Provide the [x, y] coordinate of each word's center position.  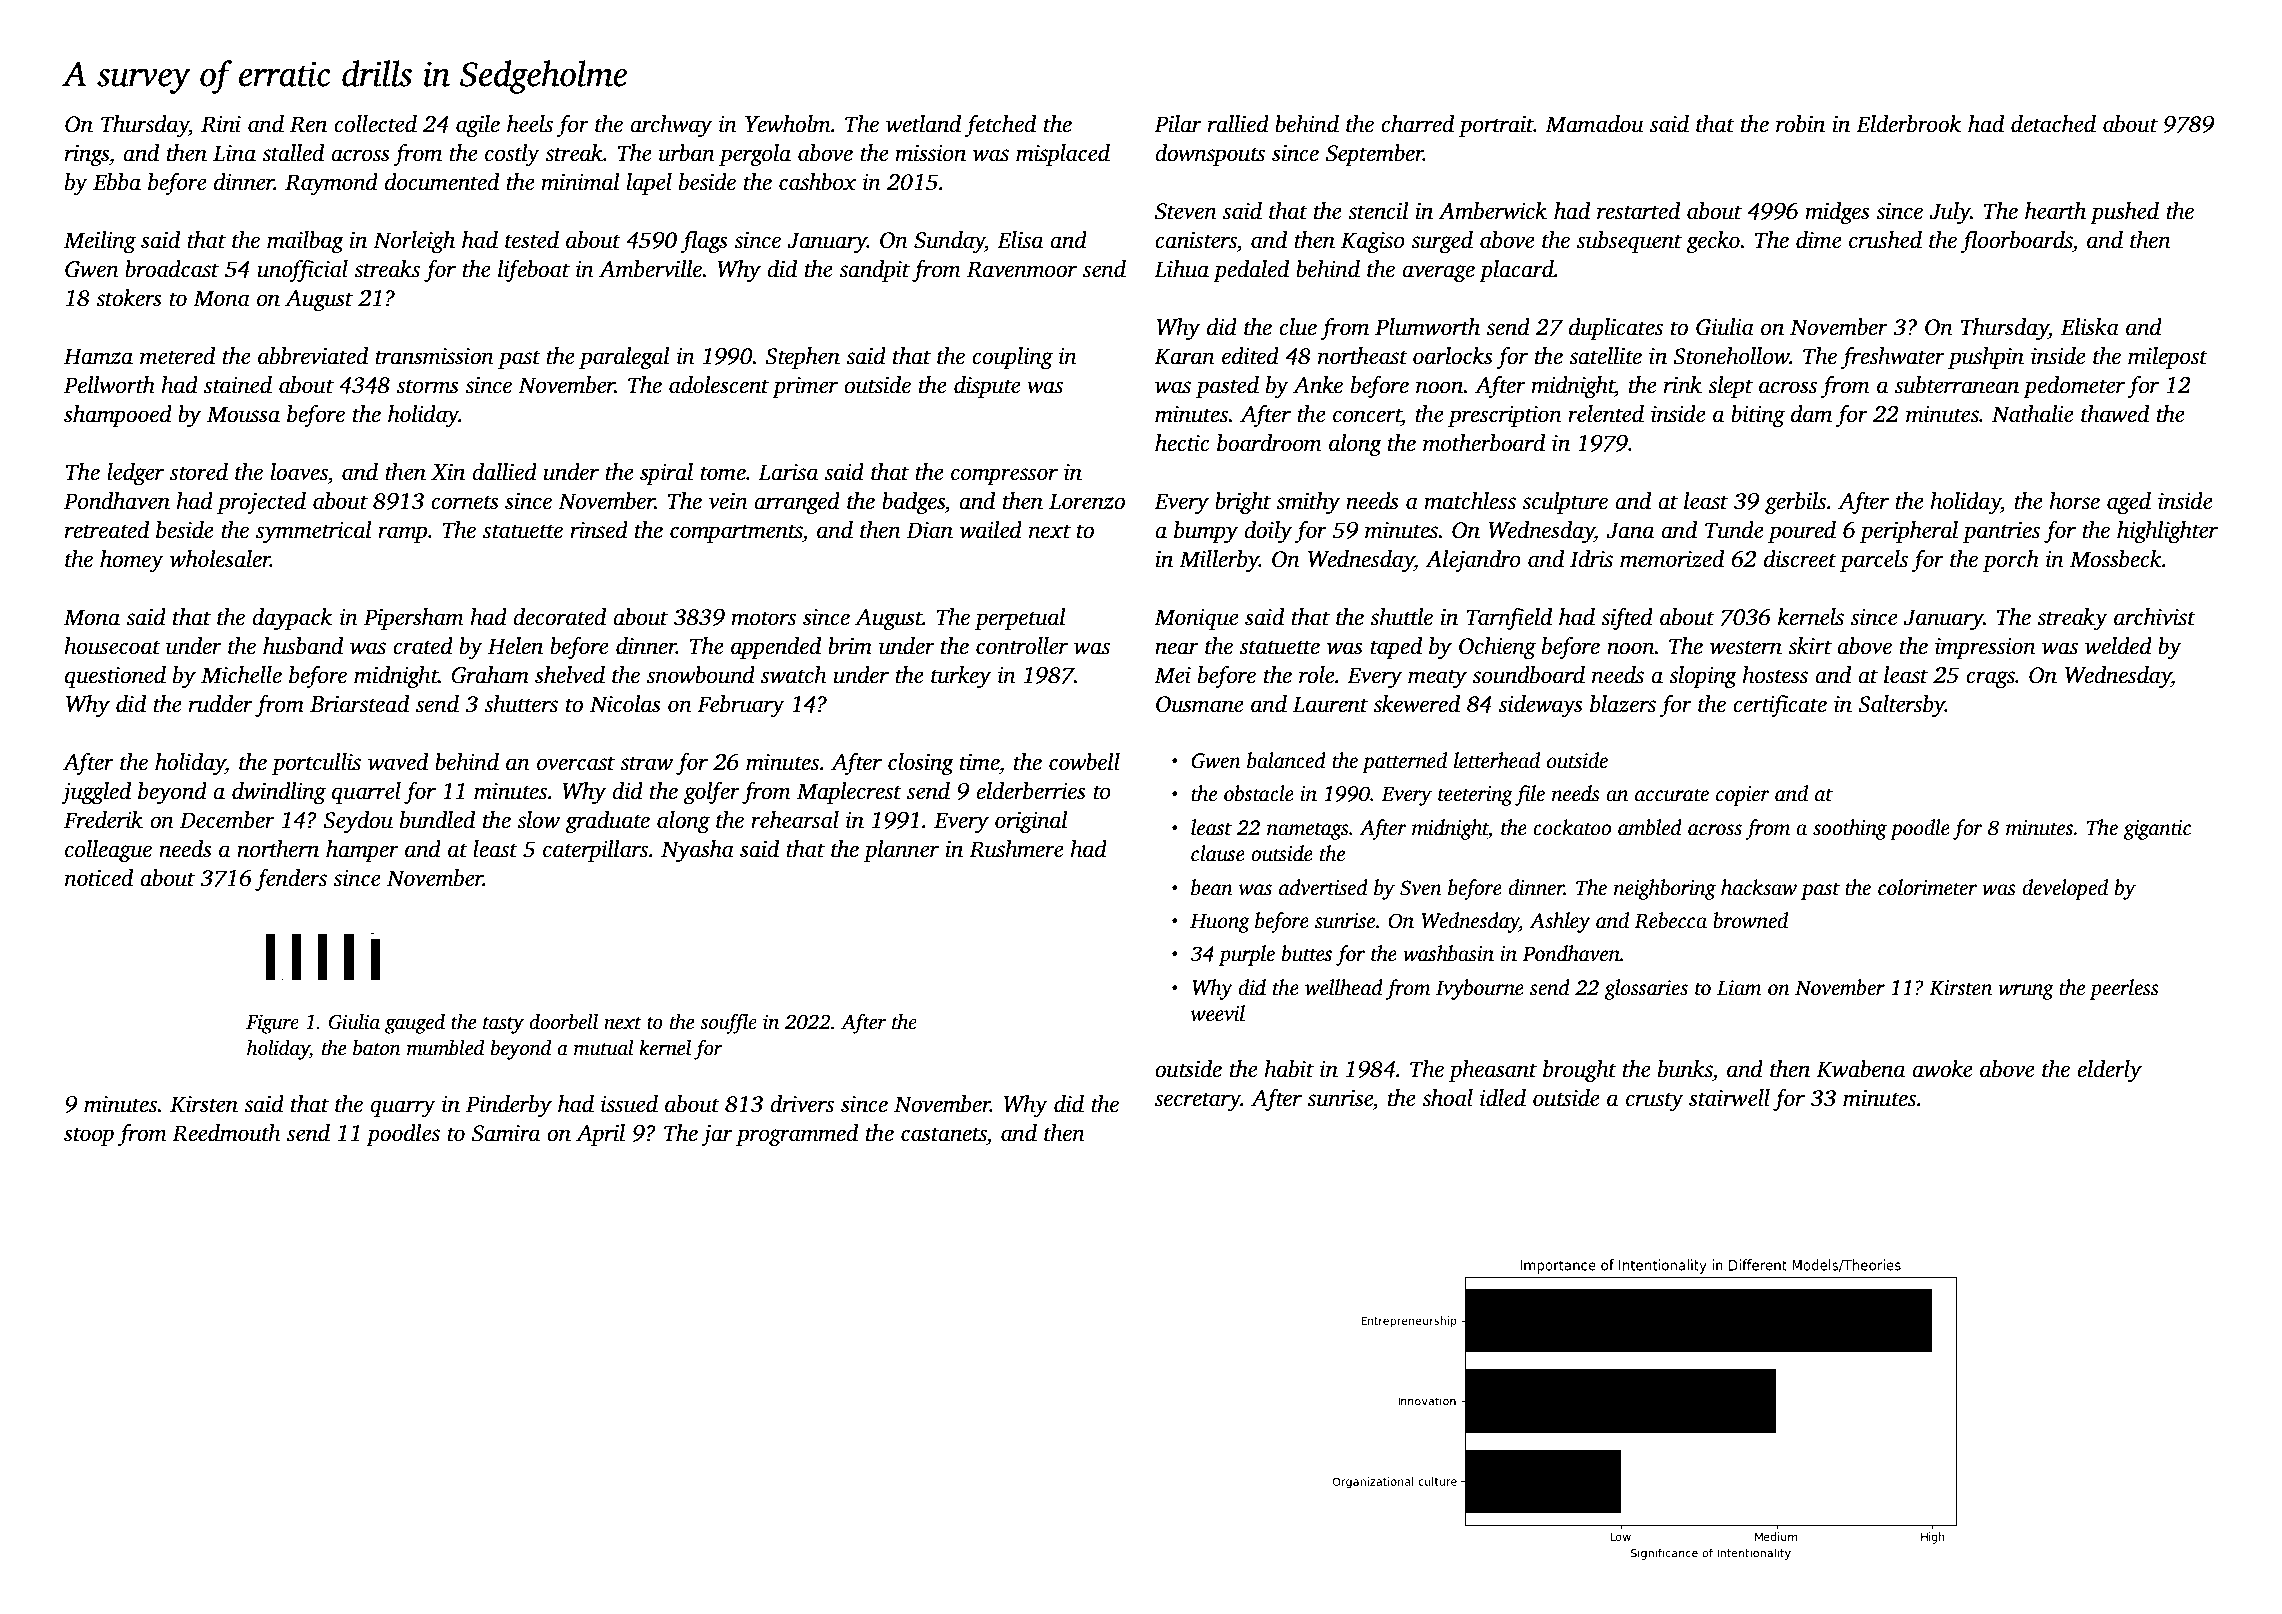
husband [303, 646]
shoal [1447, 1098]
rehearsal [795, 820]
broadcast [172, 269]
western [1746, 647]
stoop [89, 1136]
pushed [2124, 213]
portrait [1496, 126]
